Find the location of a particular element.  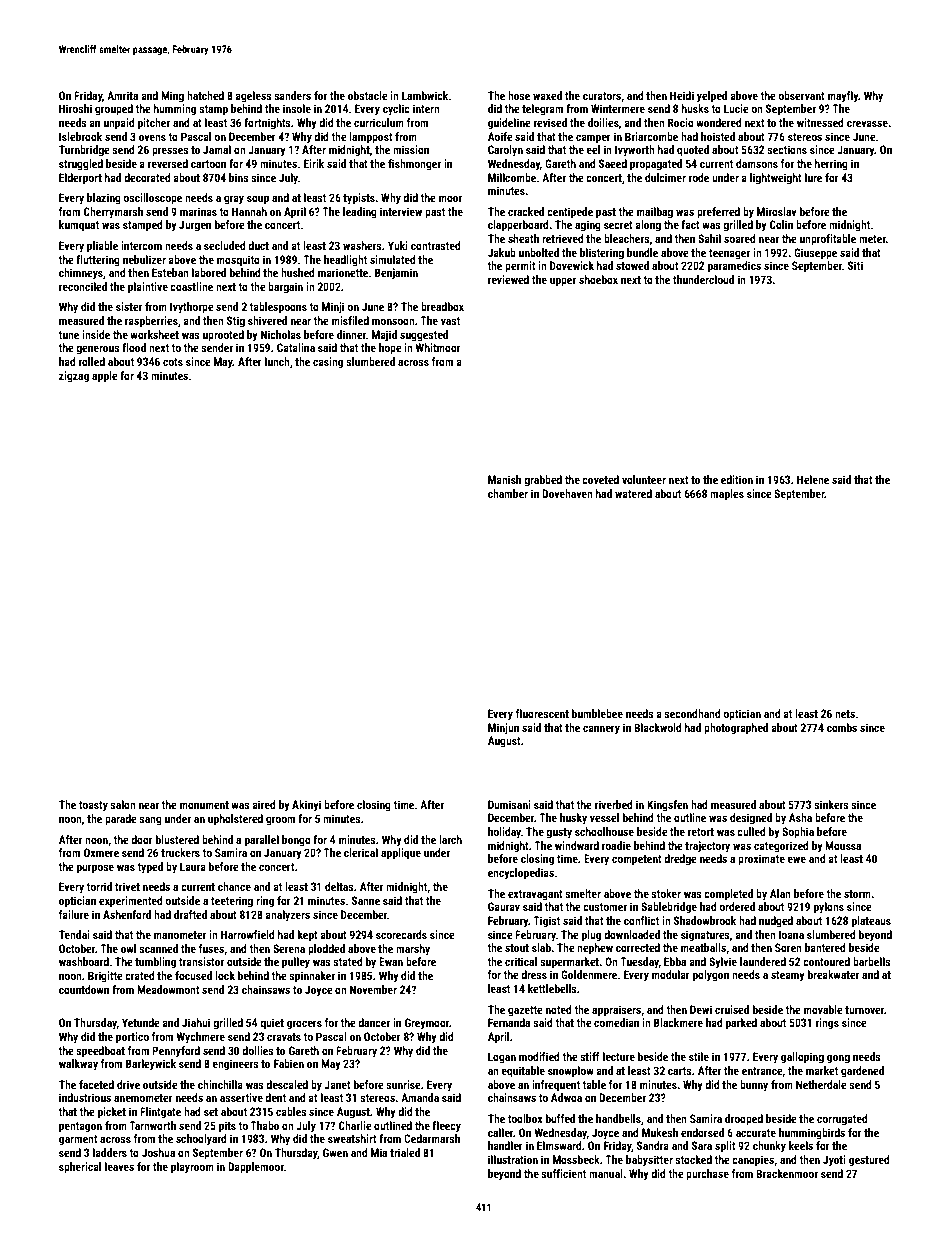

Giuseppe is located at coordinates (815, 254).
